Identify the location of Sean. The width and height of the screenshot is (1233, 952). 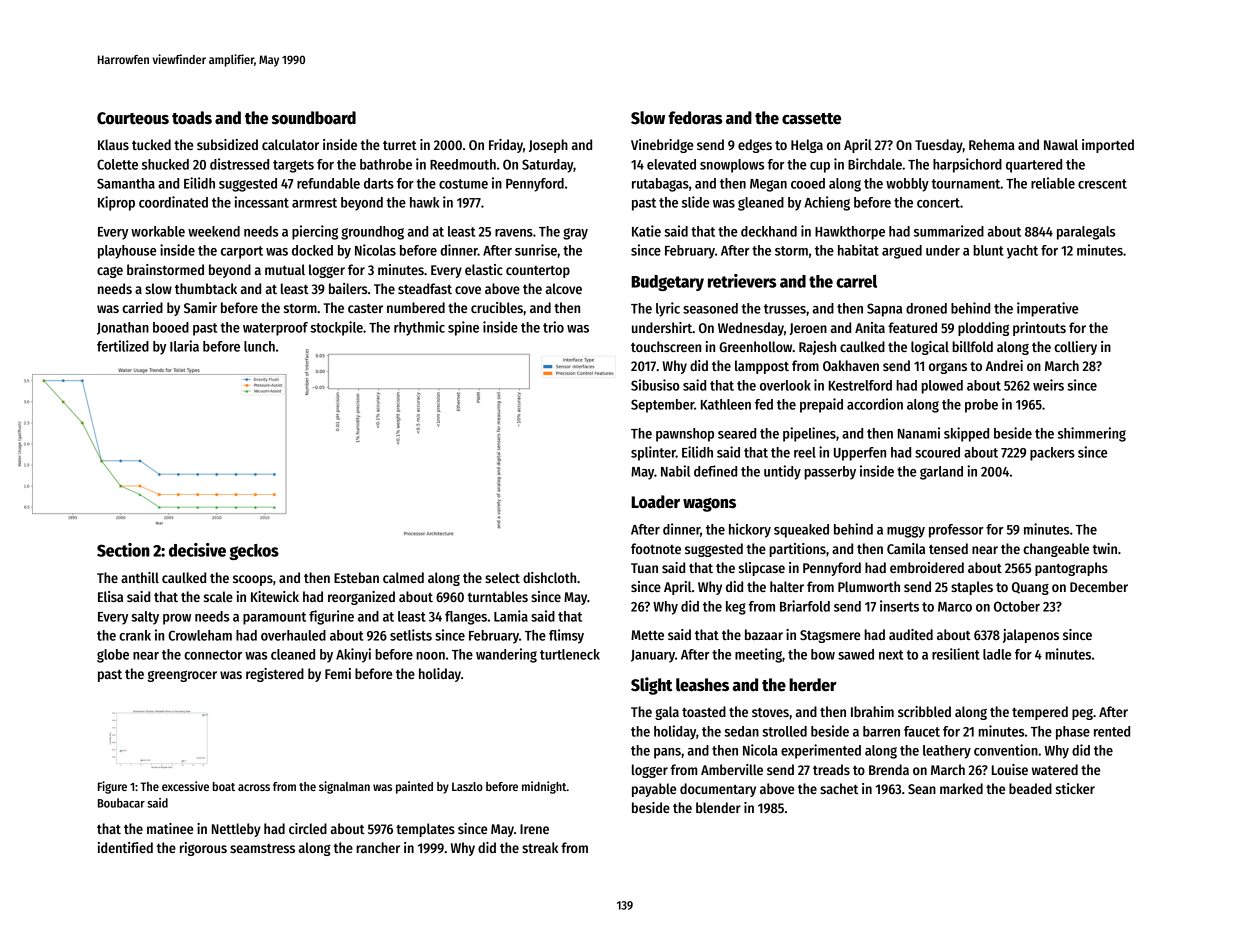
(922, 789).
